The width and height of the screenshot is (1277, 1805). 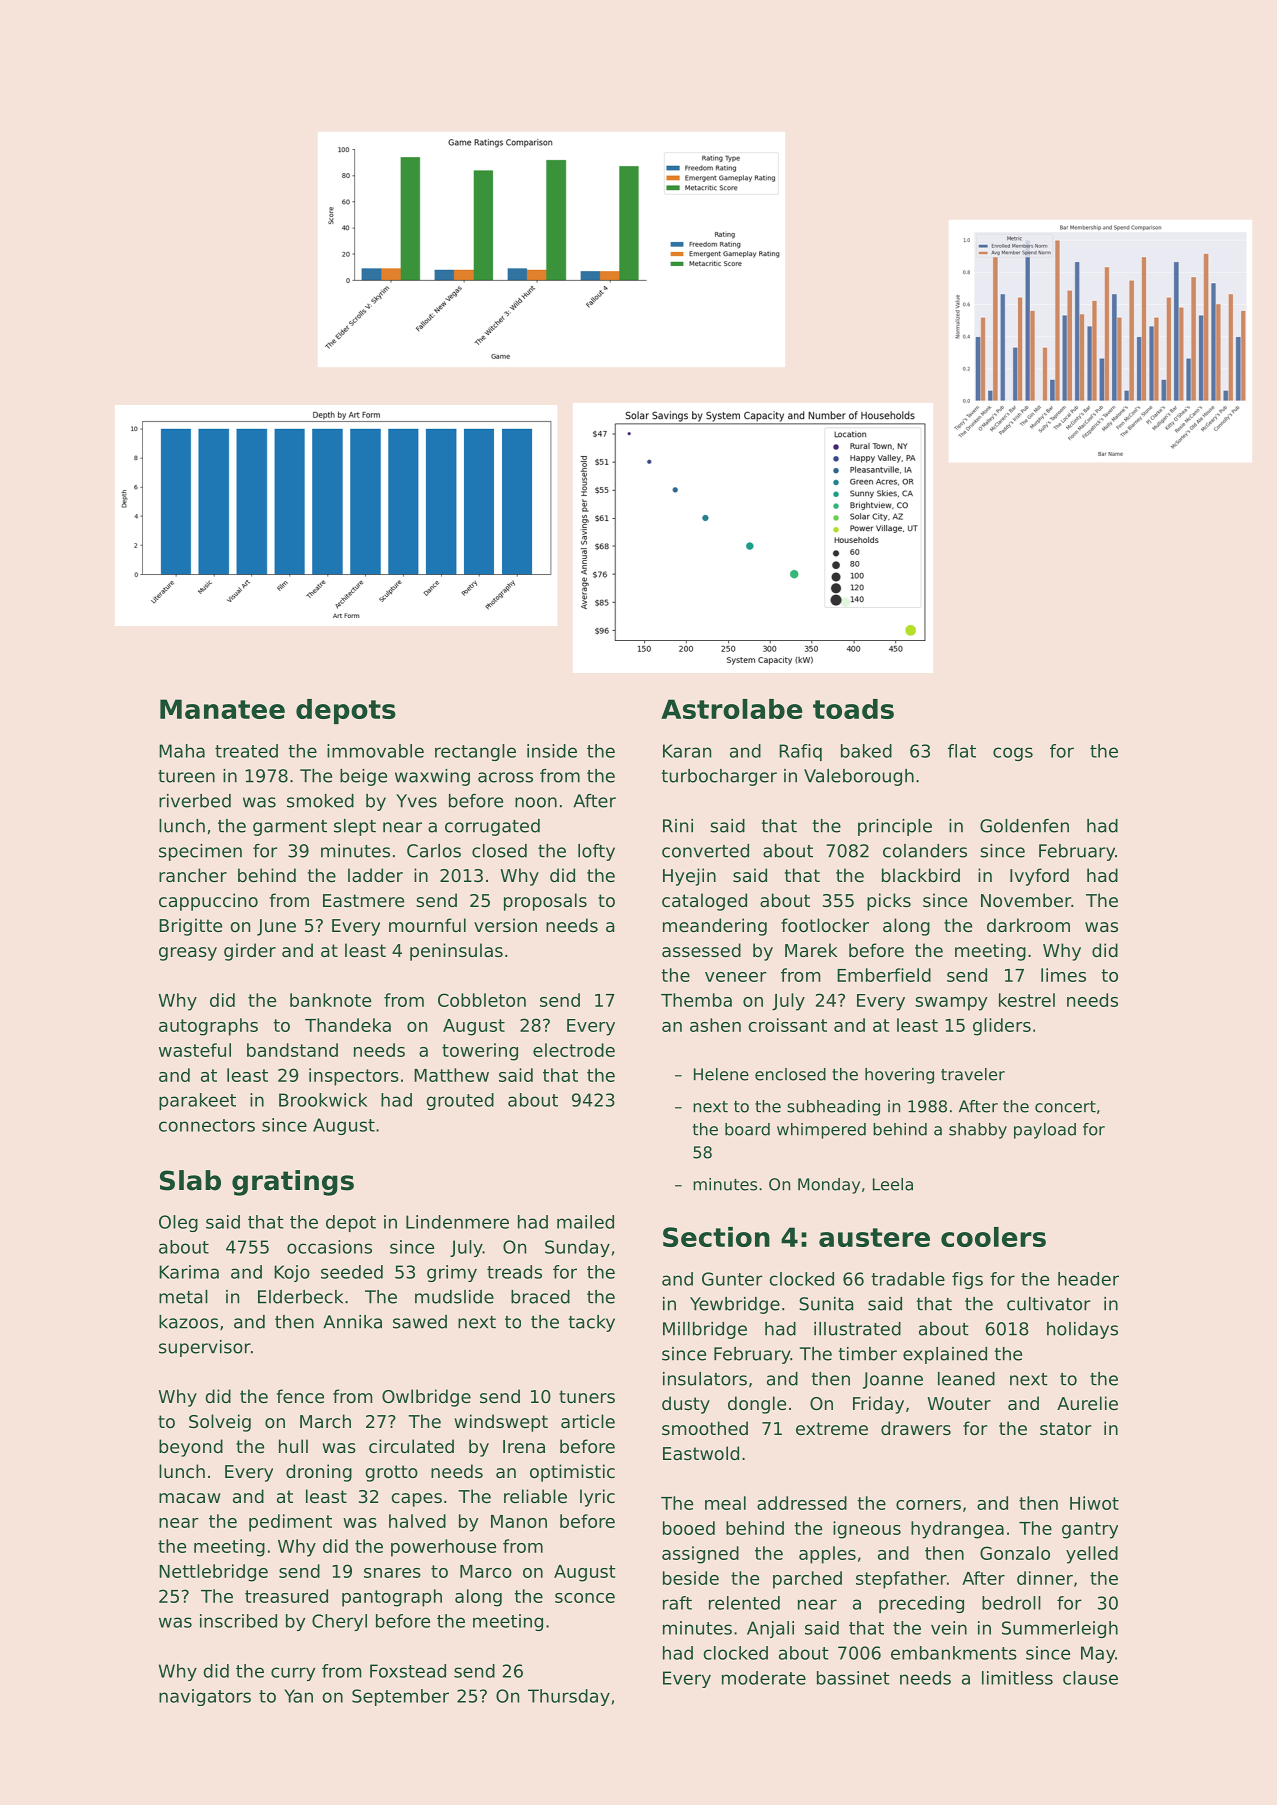 I want to click on immovable, so click(x=375, y=751).
